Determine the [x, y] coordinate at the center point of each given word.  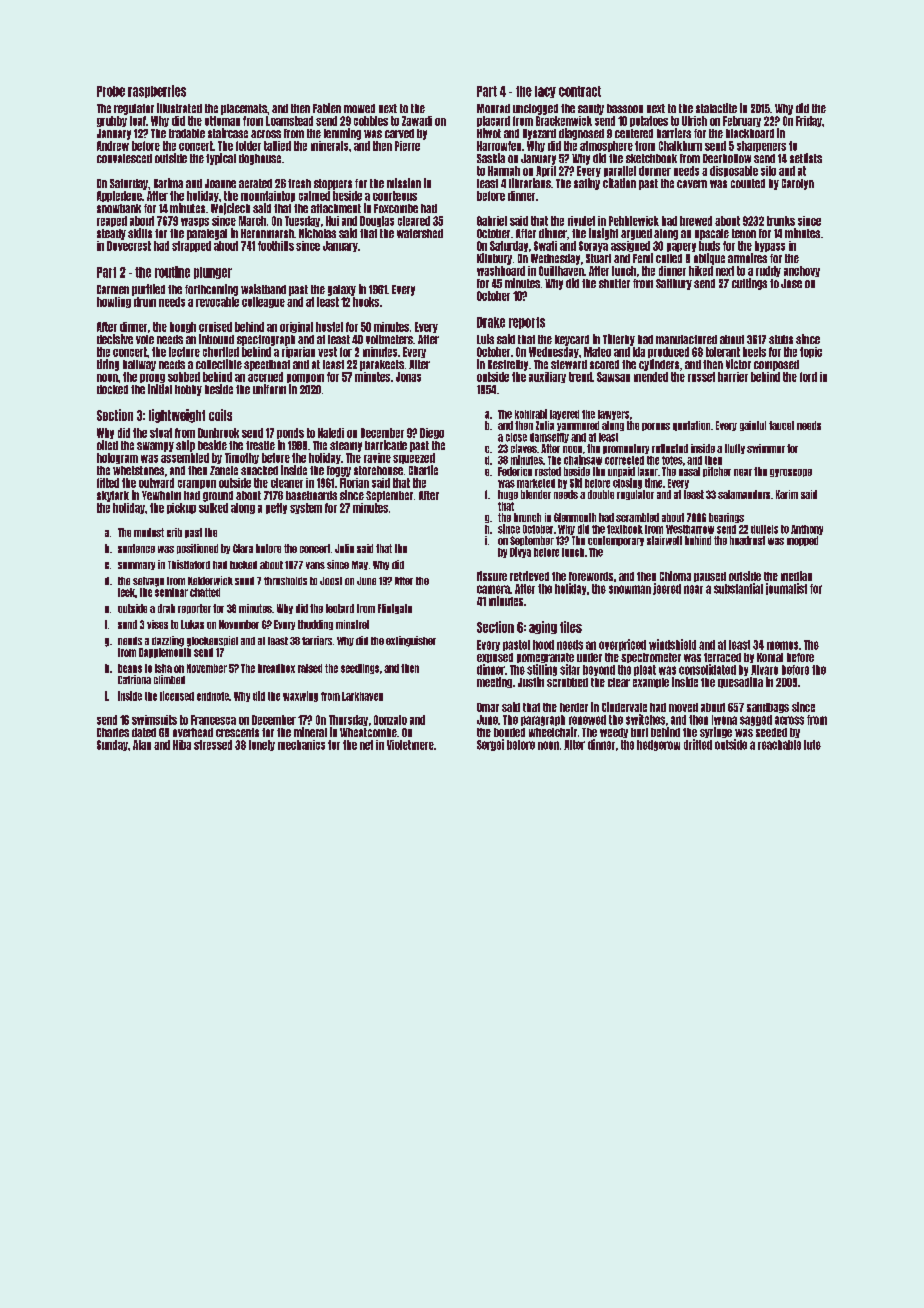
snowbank [119, 208]
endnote [213, 696]
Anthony [807, 530]
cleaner [287, 483]
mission [404, 183]
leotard [340, 608]
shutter [614, 283]
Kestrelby [508, 365]
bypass [770, 246]
